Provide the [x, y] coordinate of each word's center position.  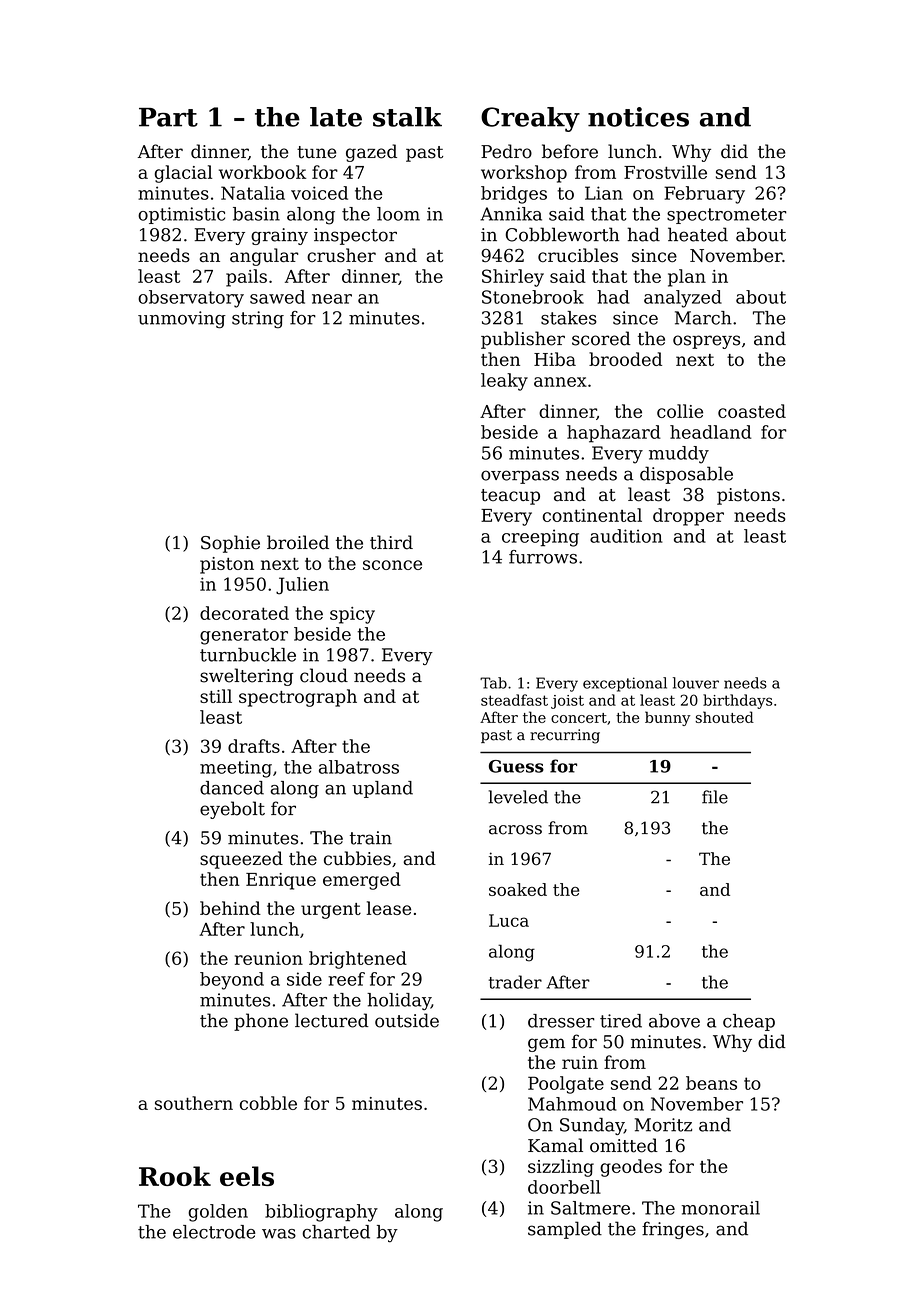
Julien [302, 586]
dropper [688, 517]
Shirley [513, 278]
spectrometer [726, 216]
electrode [214, 1232]
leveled [518, 797]
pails [246, 278]
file [715, 797]
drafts [254, 746]
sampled [565, 1230]
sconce [392, 565]
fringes [673, 1230]
